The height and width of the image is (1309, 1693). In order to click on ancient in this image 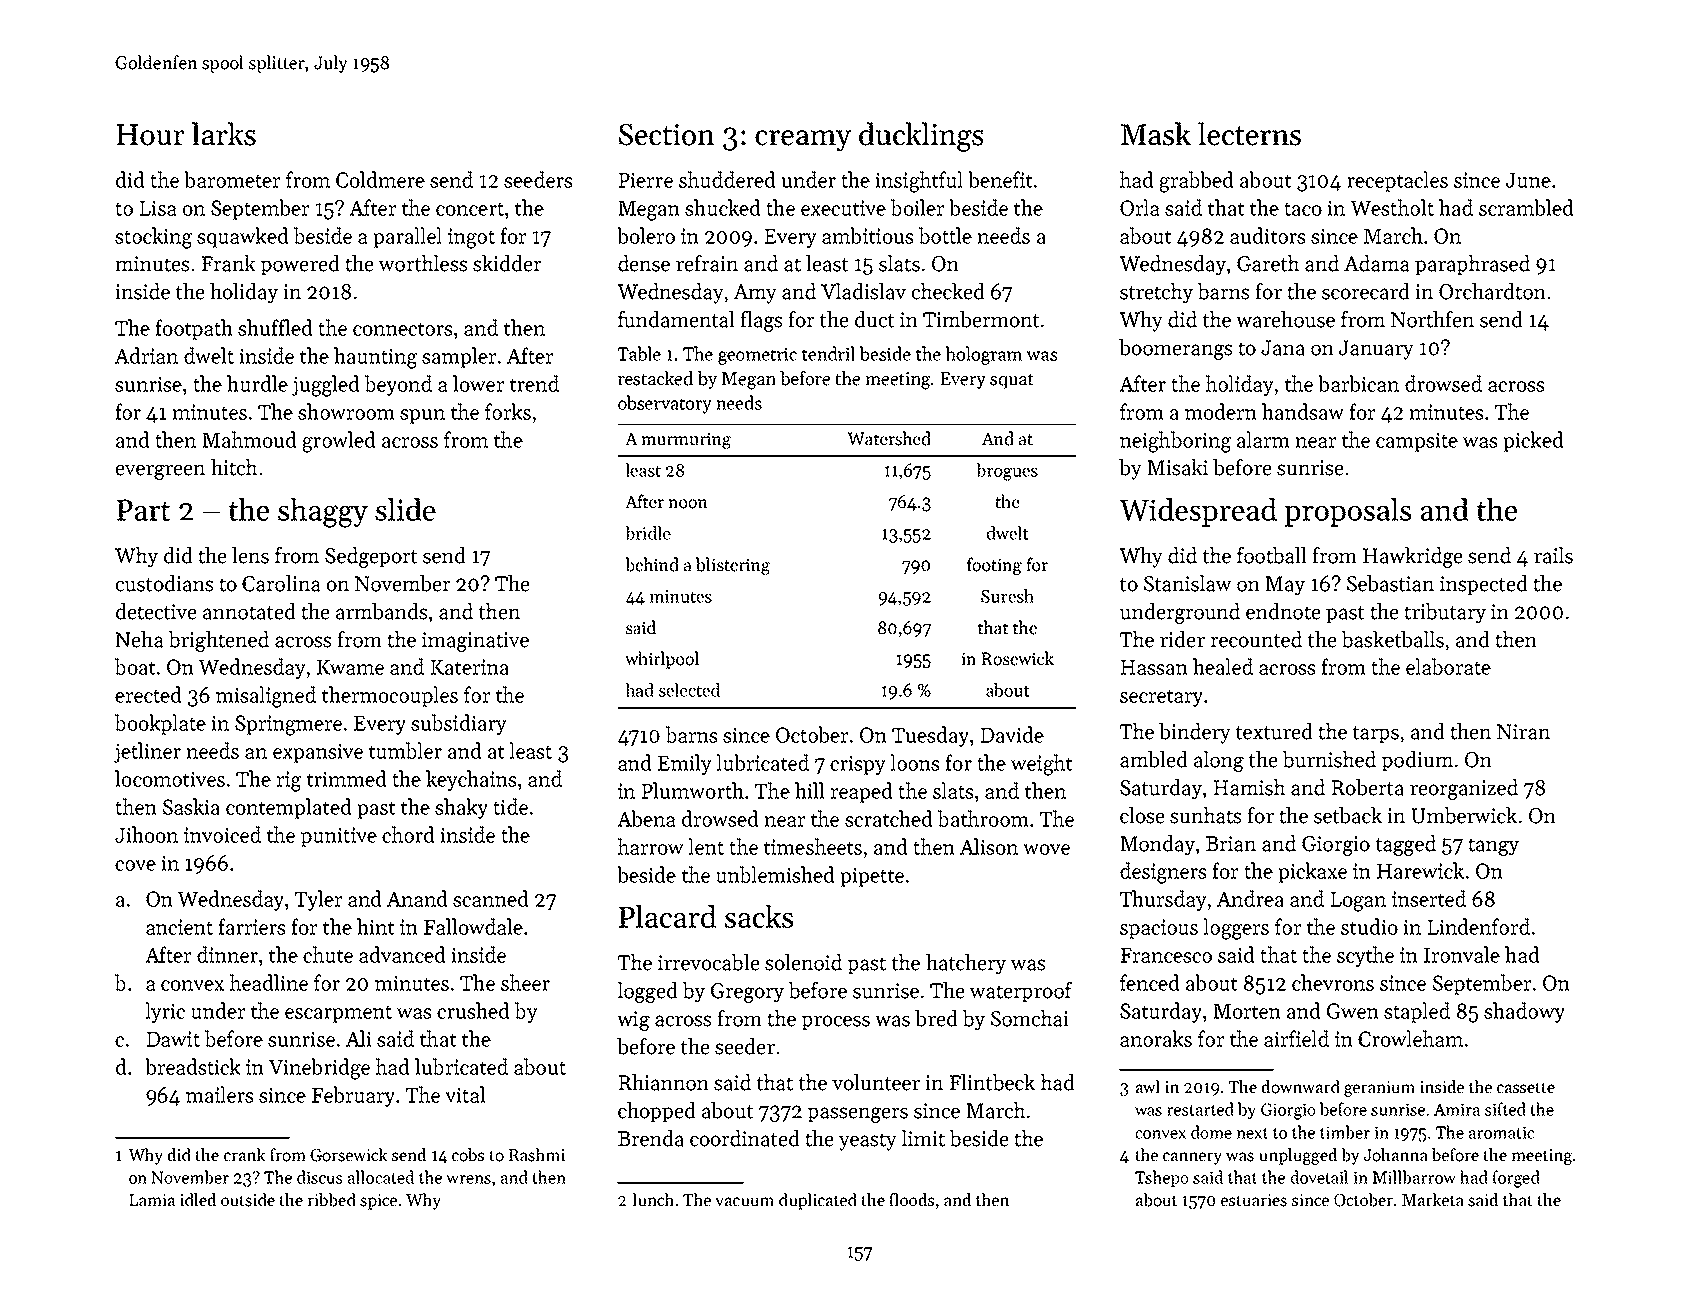, I will do `click(179, 927)`.
